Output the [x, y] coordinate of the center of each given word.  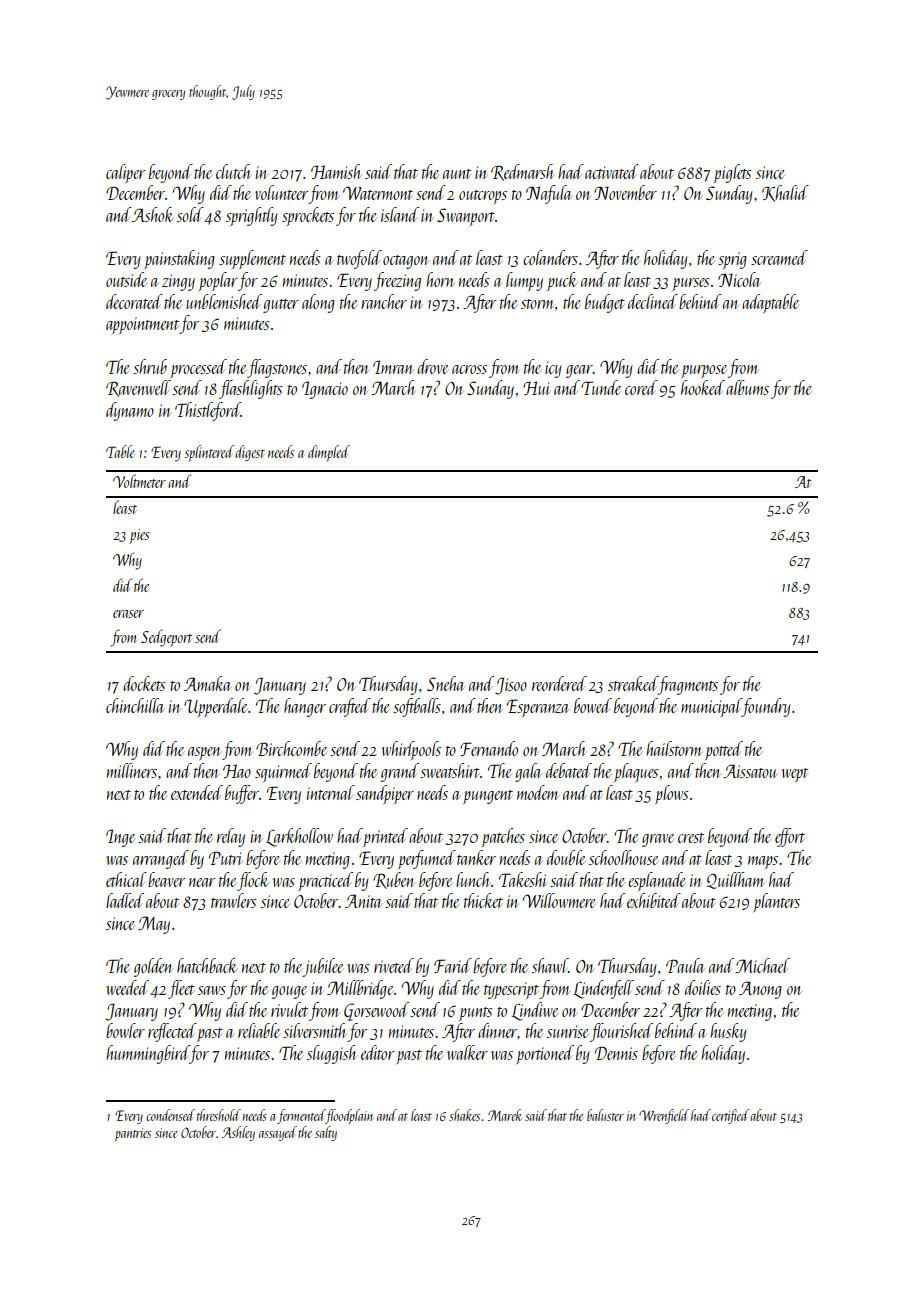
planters [776, 902]
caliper [125, 173]
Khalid [785, 193]
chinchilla [135, 705]
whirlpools [411, 750]
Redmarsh [522, 172]
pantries [133, 1134]
